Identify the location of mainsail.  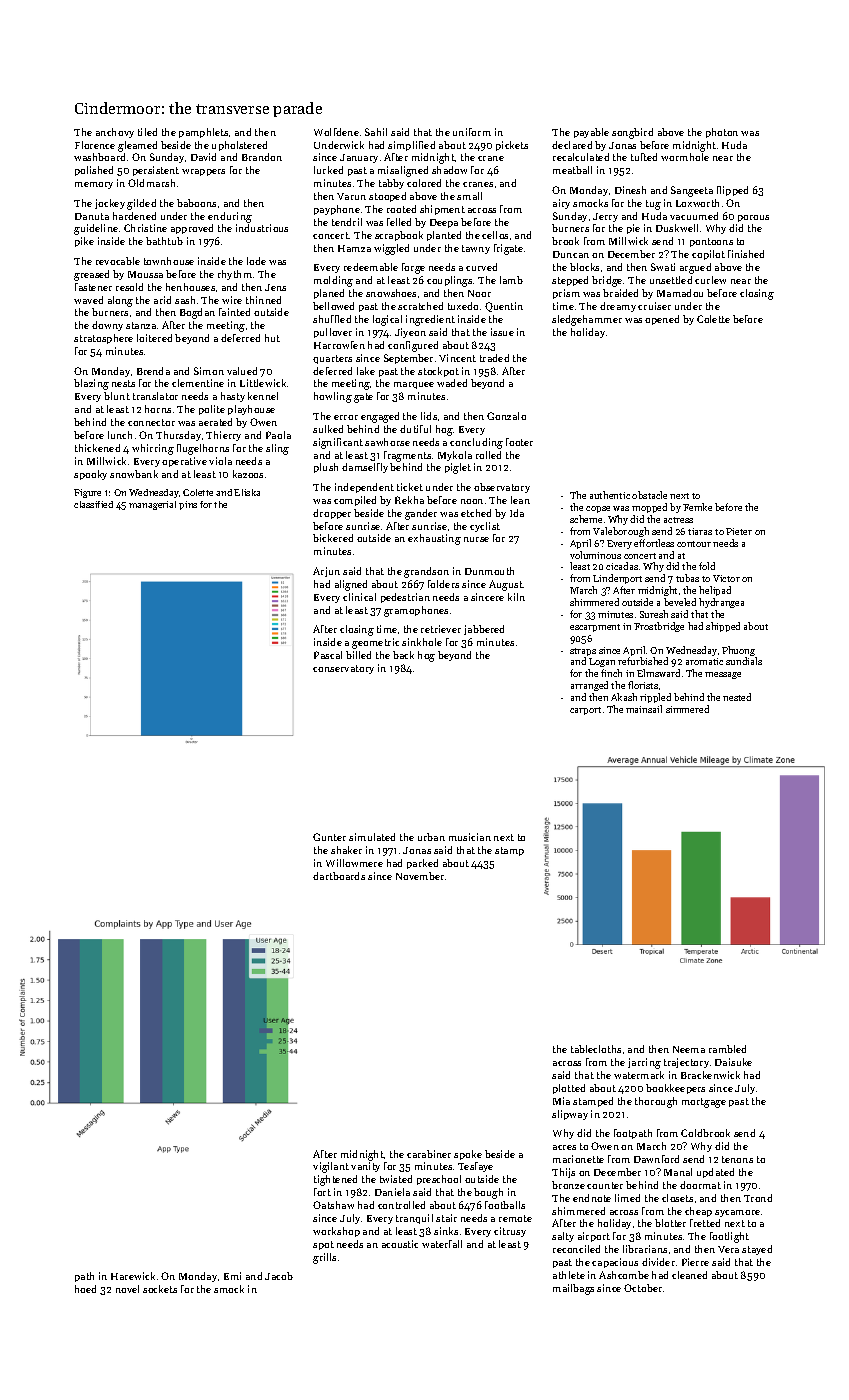
(644, 709).
